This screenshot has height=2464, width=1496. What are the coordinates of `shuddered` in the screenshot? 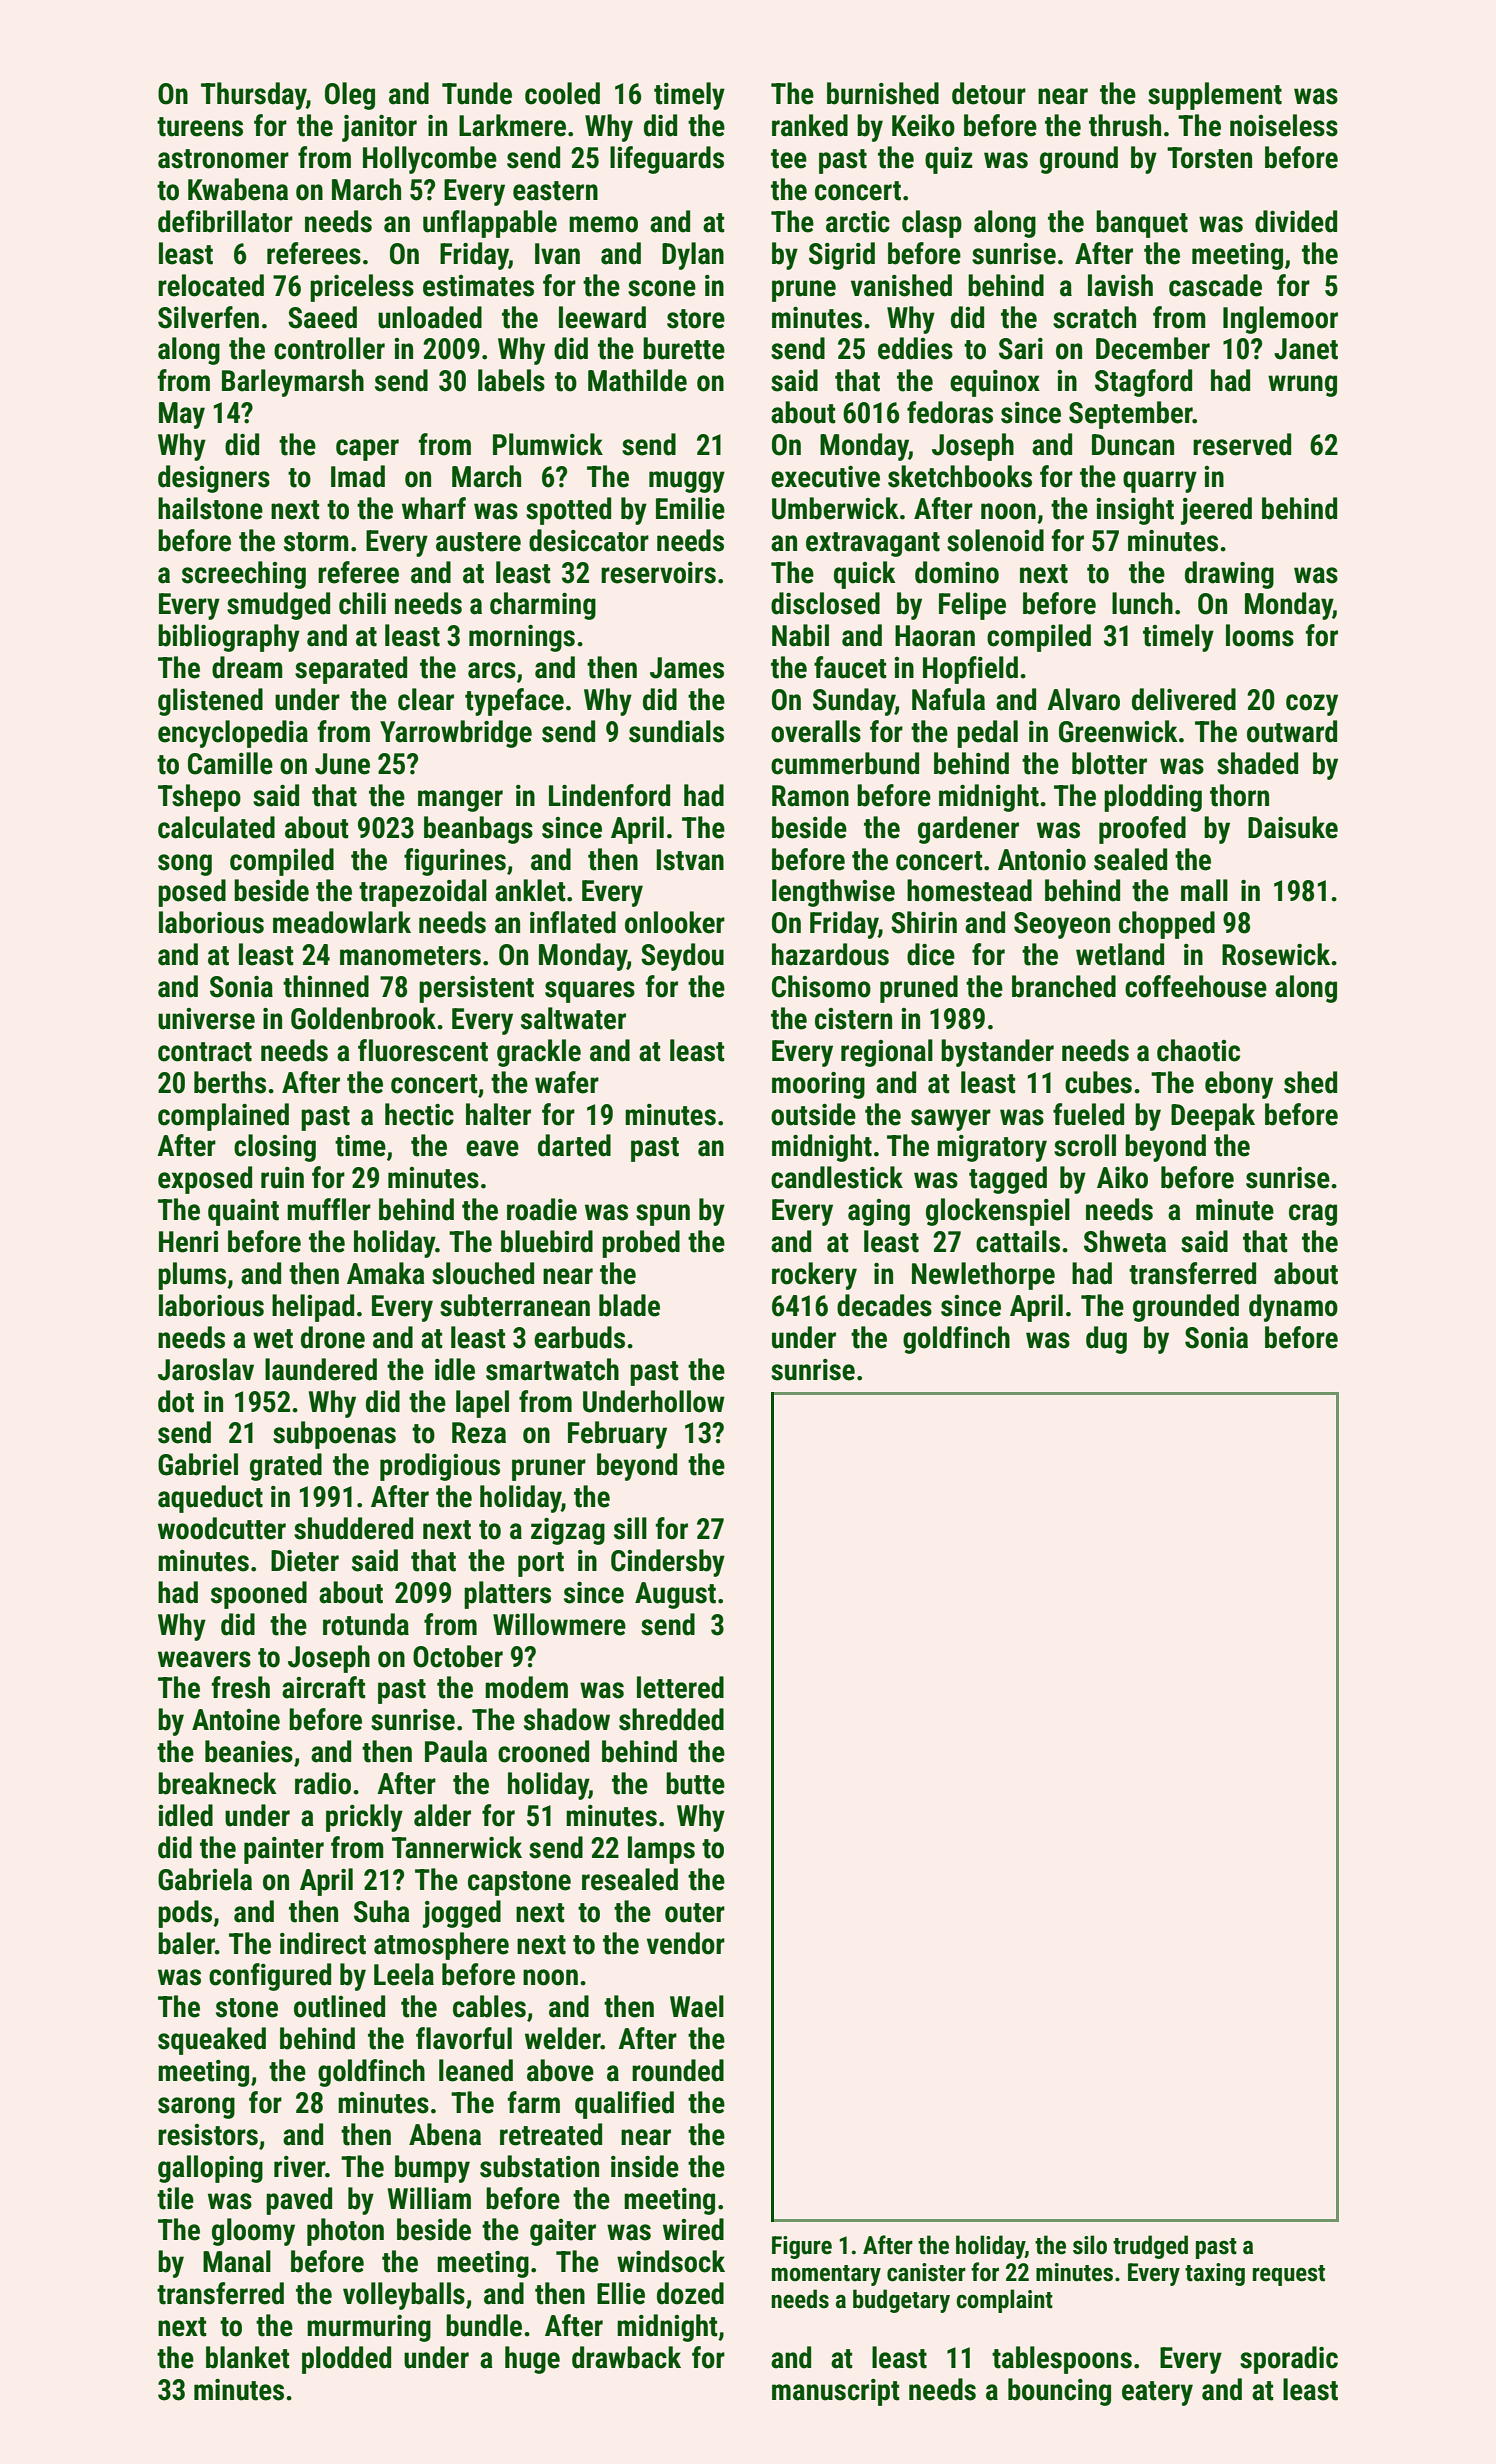 It's located at (353, 1528).
